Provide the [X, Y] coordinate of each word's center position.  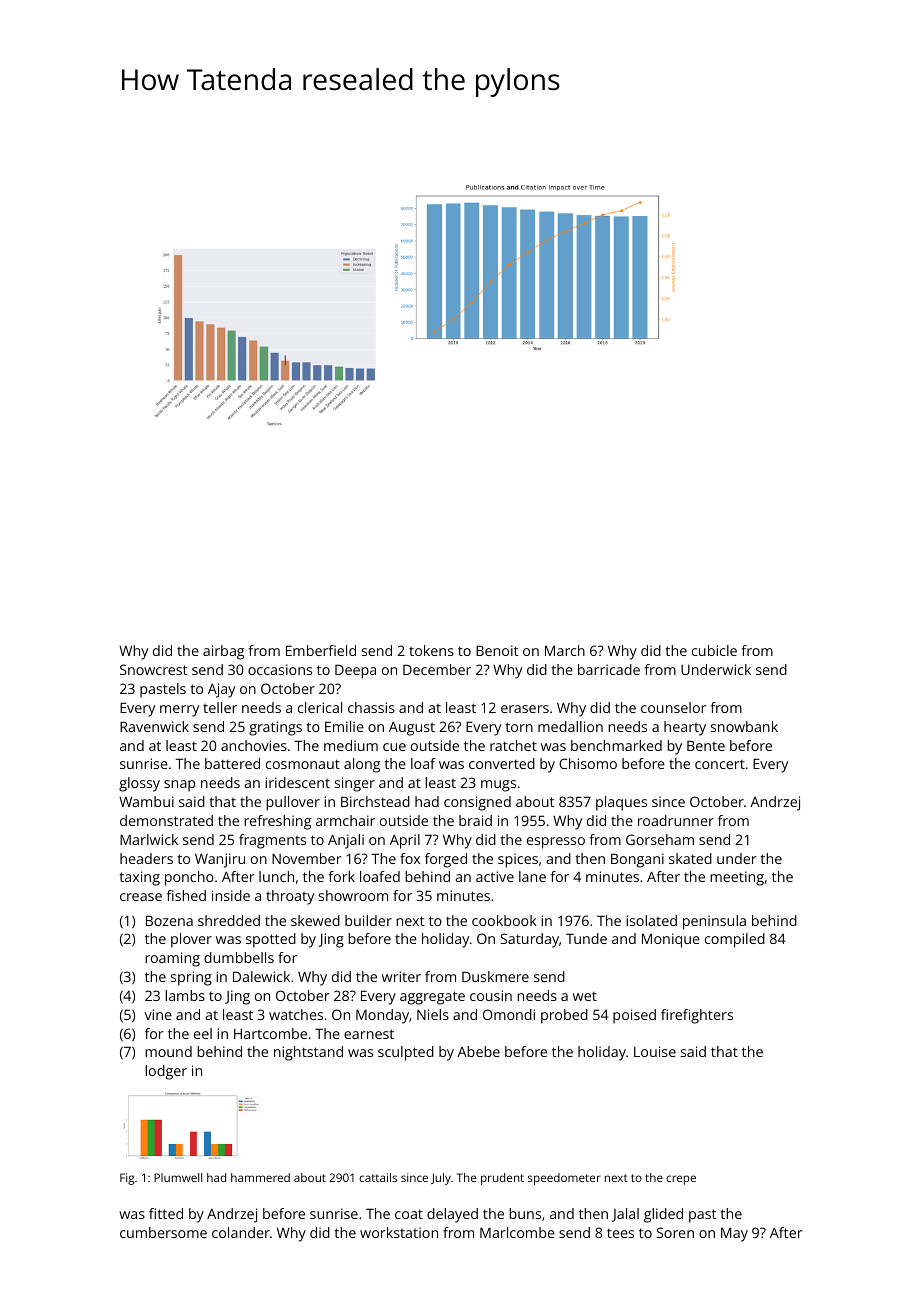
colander [241, 1232]
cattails [378, 1177]
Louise [655, 1051]
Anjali [346, 841]
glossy [139, 784]
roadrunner [676, 820]
